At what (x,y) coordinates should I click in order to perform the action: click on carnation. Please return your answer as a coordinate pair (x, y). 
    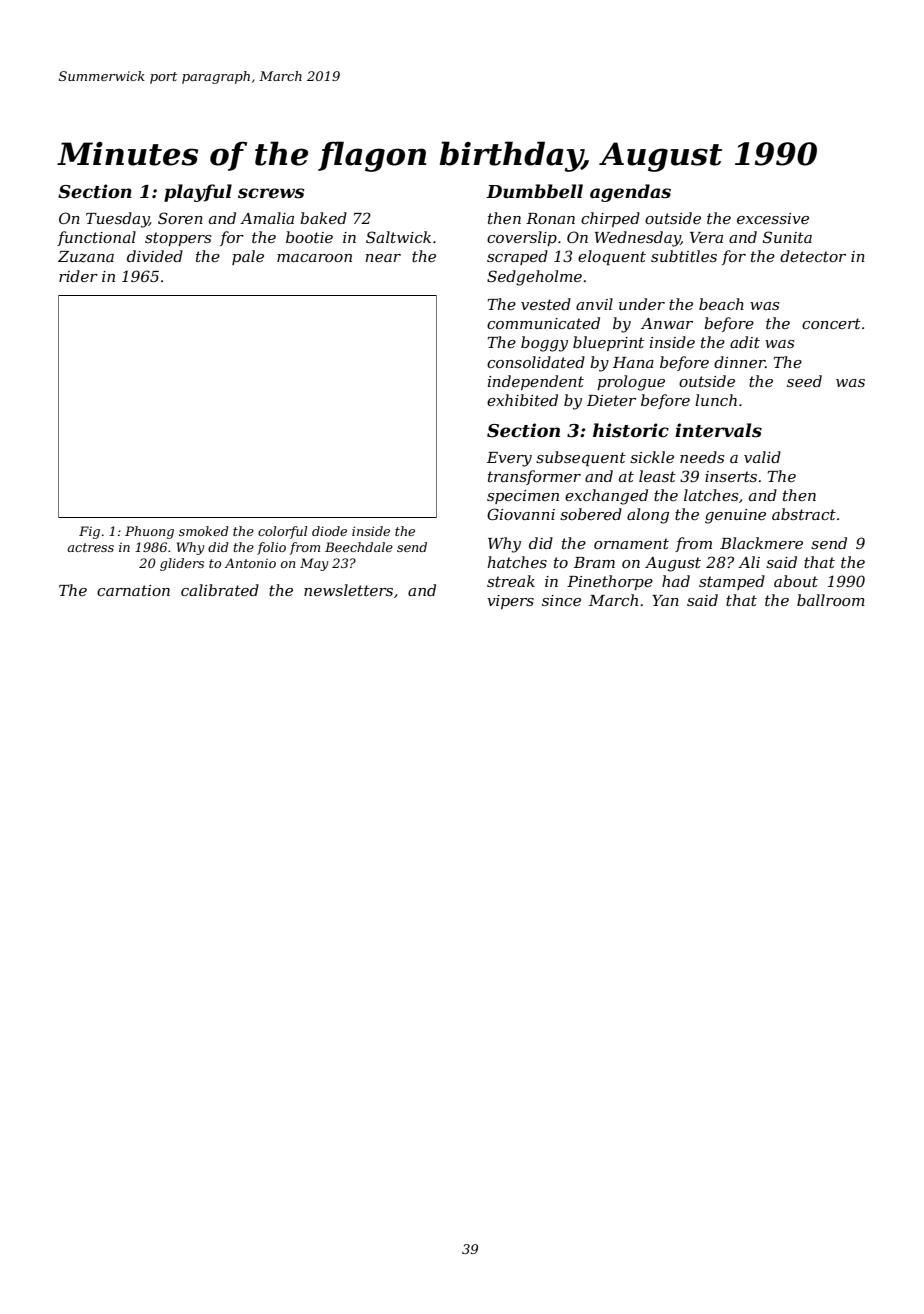
    Looking at the image, I should click on (133, 590).
